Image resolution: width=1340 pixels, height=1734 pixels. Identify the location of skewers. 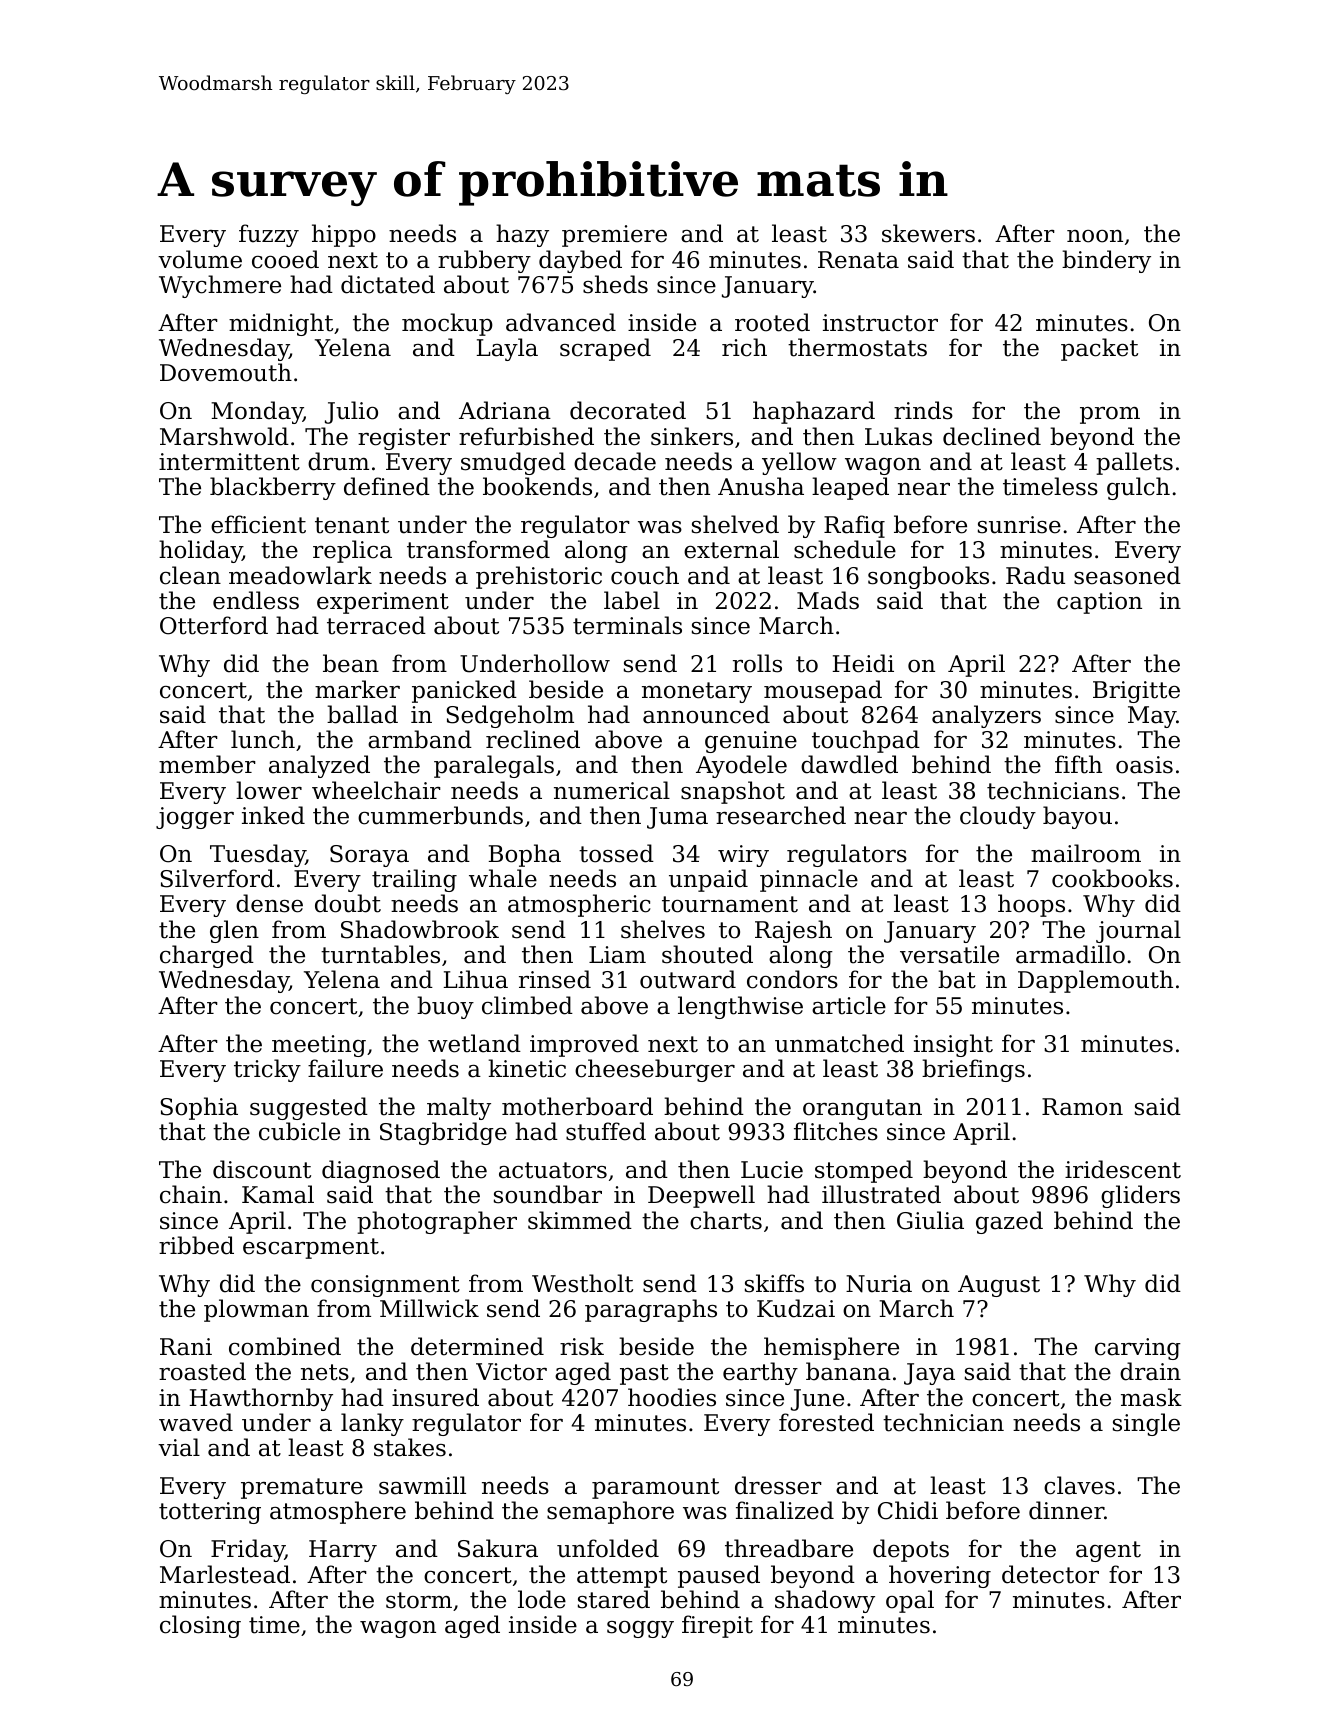
(928, 233).
